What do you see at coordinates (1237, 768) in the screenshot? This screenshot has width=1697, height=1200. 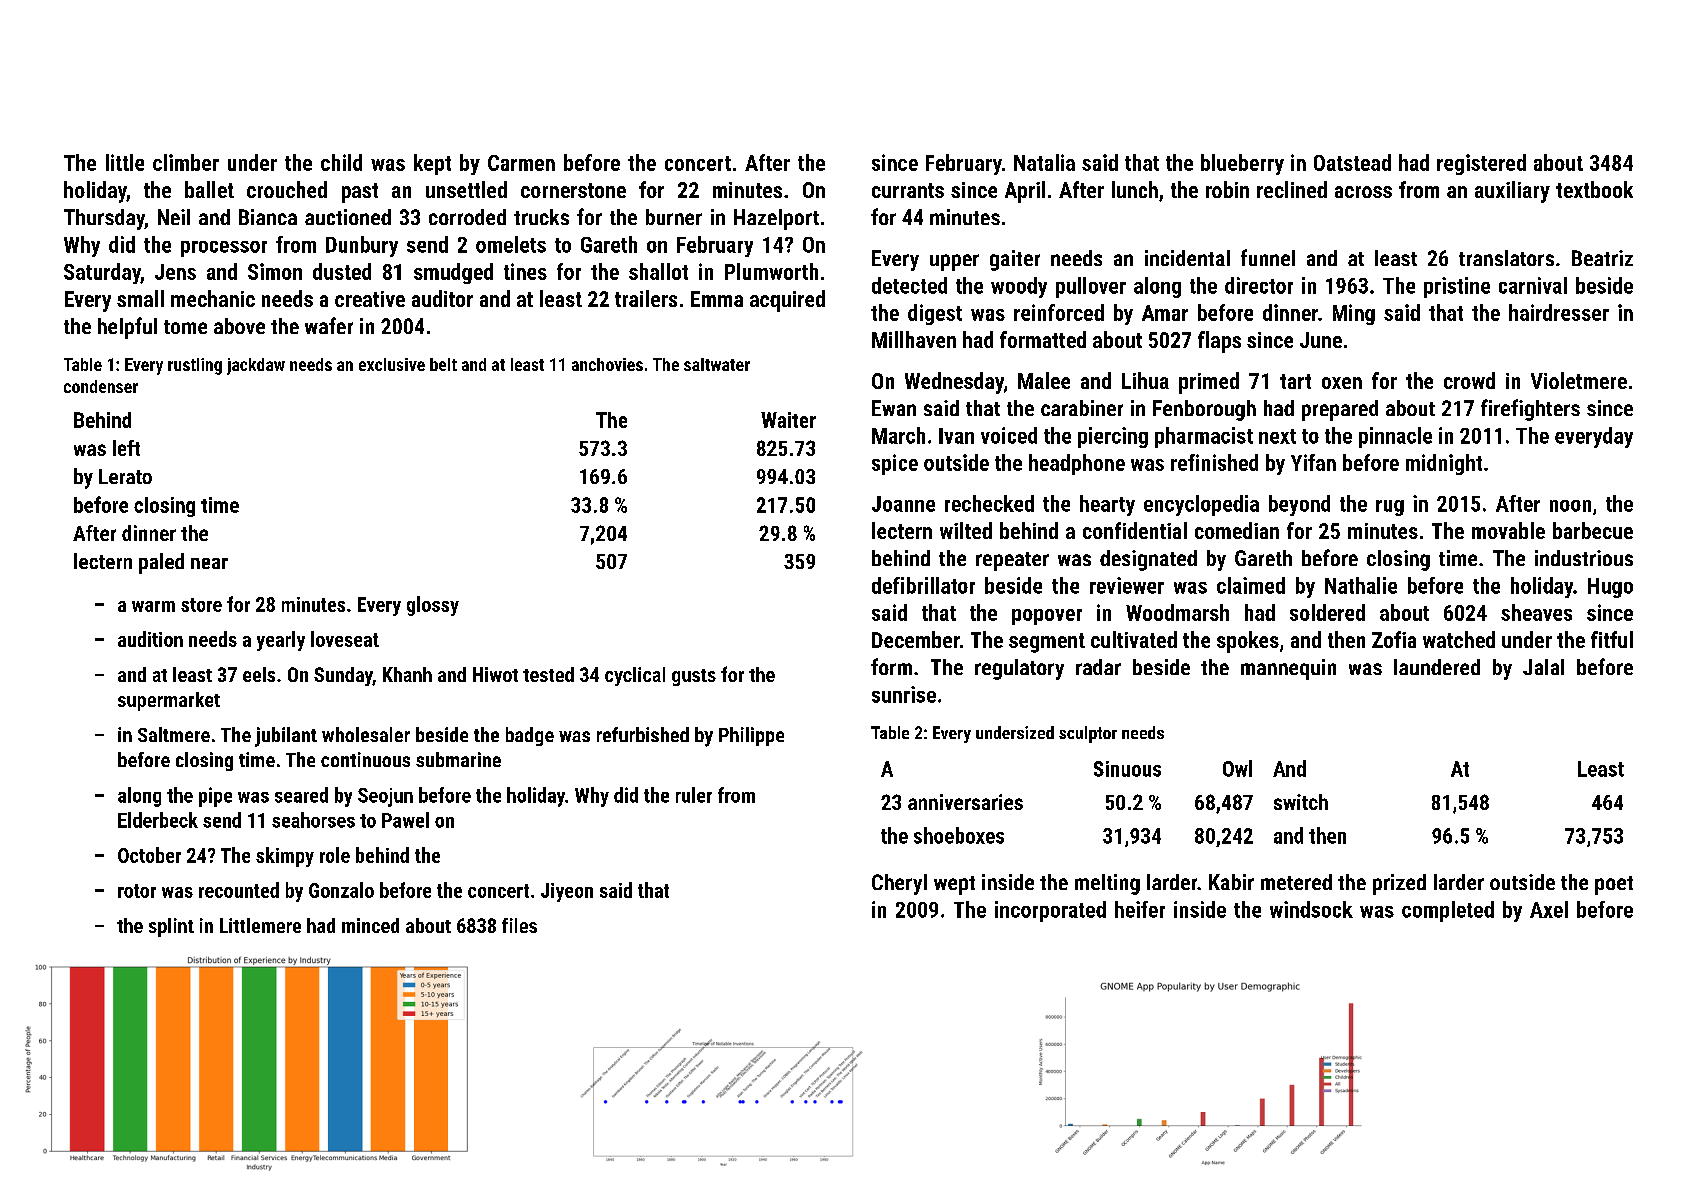 I see `Owl` at bounding box center [1237, 768].
